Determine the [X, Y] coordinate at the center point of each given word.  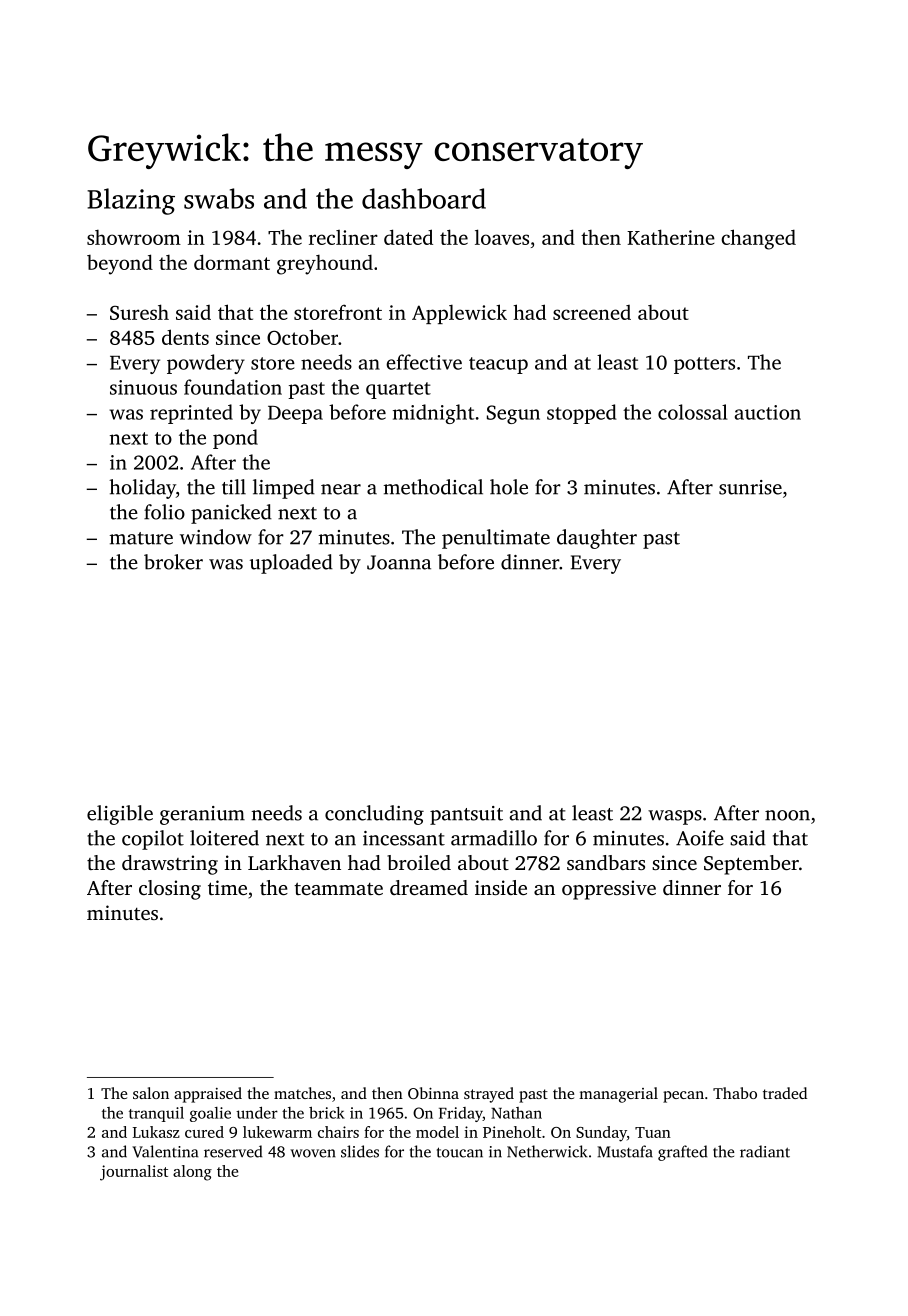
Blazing [131, 201]
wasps [675, 817]
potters [704, 365]
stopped [582, 414]
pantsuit [466, 815]
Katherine [671, 237]
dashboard [424, 198]
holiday [142, 489]
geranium [202, 815]
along [192, 1173]
